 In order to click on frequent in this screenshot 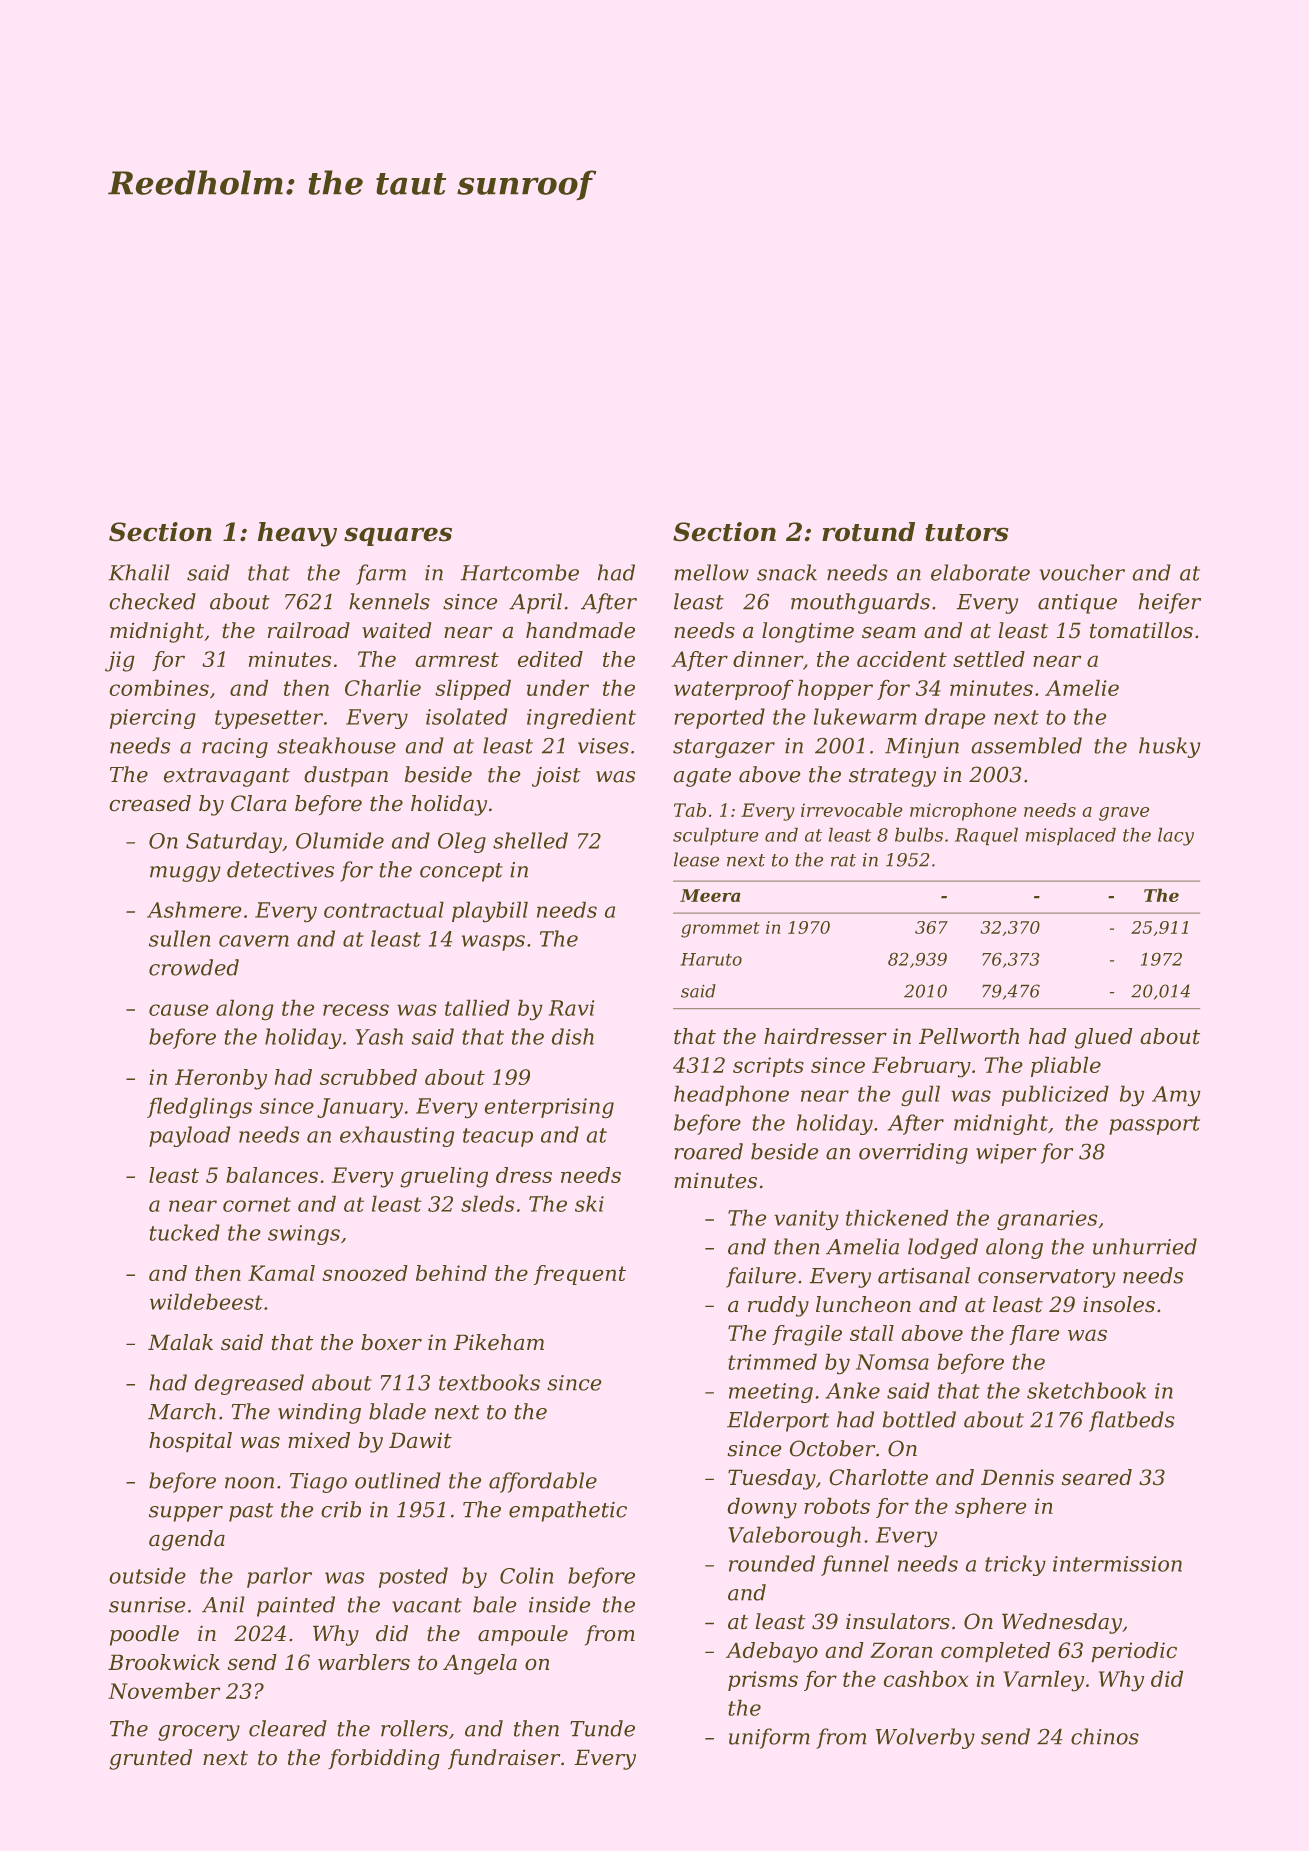, I will do `click(580, 1275)`.
